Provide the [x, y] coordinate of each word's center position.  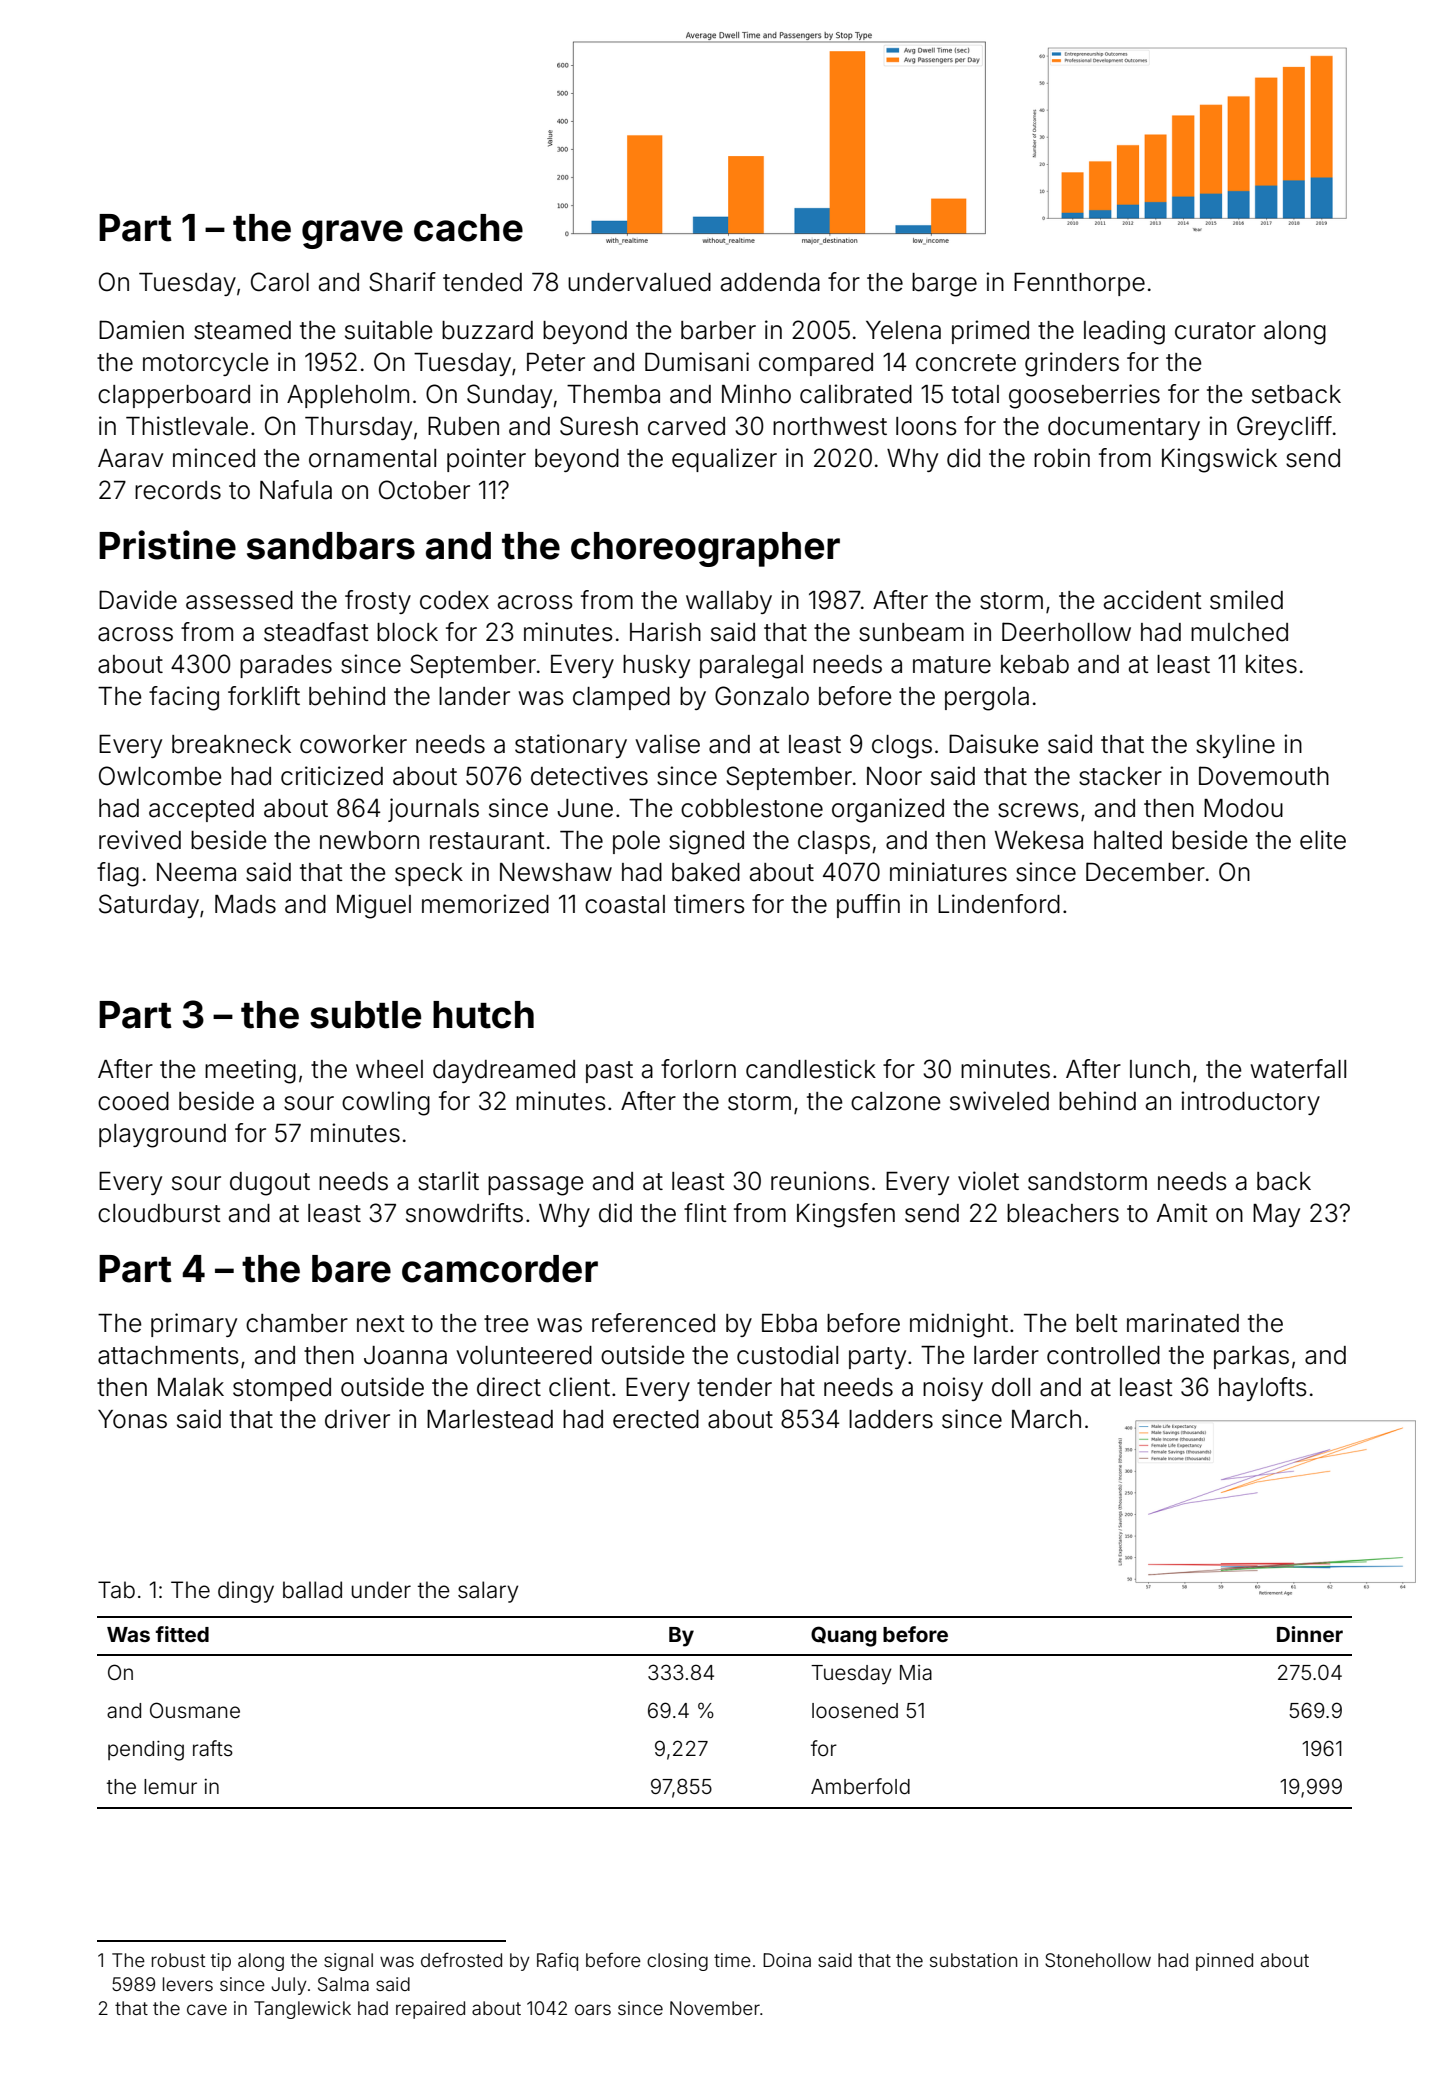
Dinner [1310, 1634]
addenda [770, 282]
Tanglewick [302, 2010]
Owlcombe [160, 776]
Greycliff [1284, 428]
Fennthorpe [1079, 284]
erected [656, 1419]
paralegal [751, 667]
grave [352, 234]
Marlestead [490, 1419]
